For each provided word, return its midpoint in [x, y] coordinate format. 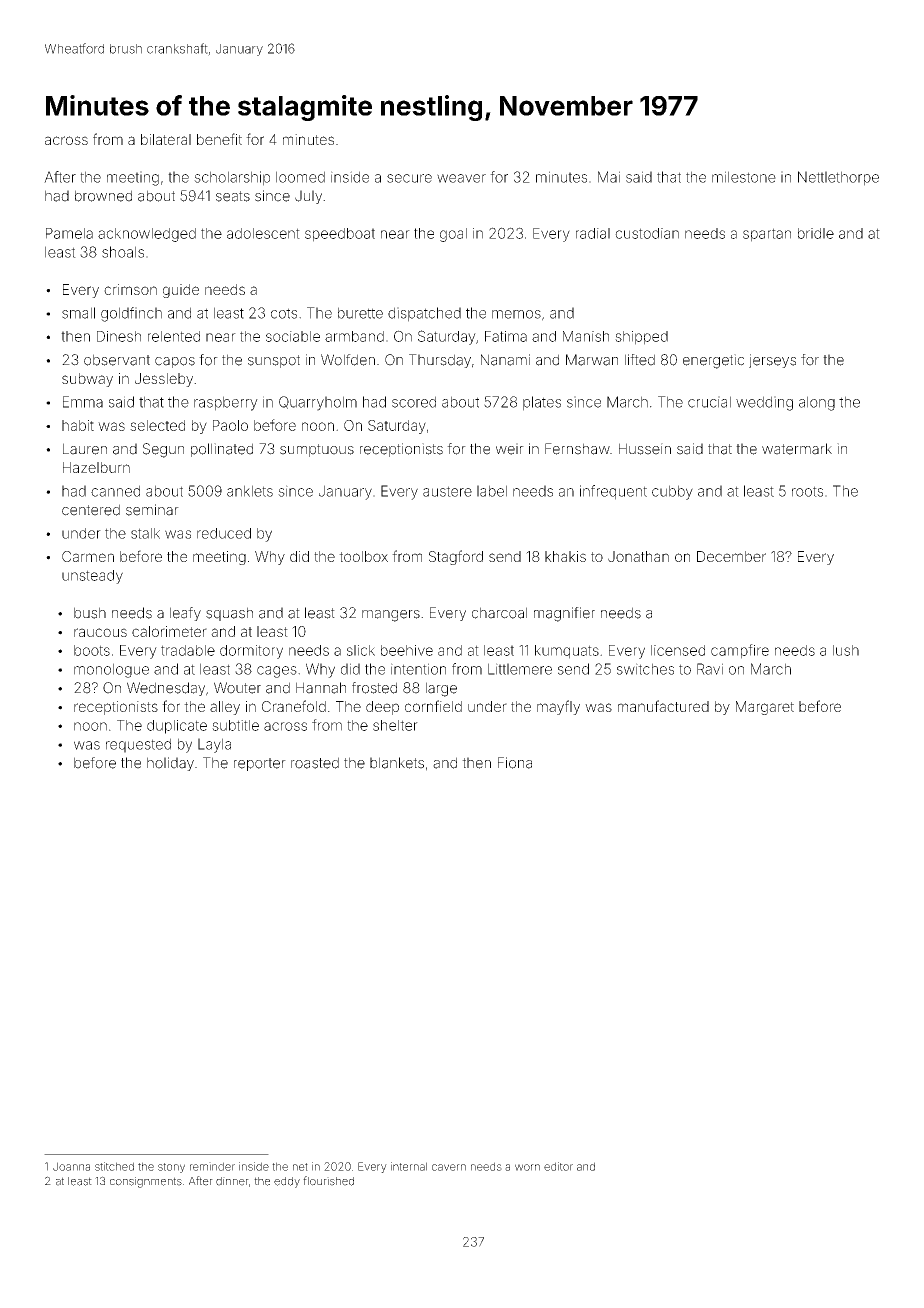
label [492, 491]
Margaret [765, 708]
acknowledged [147, 235]
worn [527, 1167]
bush [90, 613]
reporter [260, 764]
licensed [678, 650]
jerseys [772, 361]
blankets [397, 763]
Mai [609, 177]
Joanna [71, 1166]
